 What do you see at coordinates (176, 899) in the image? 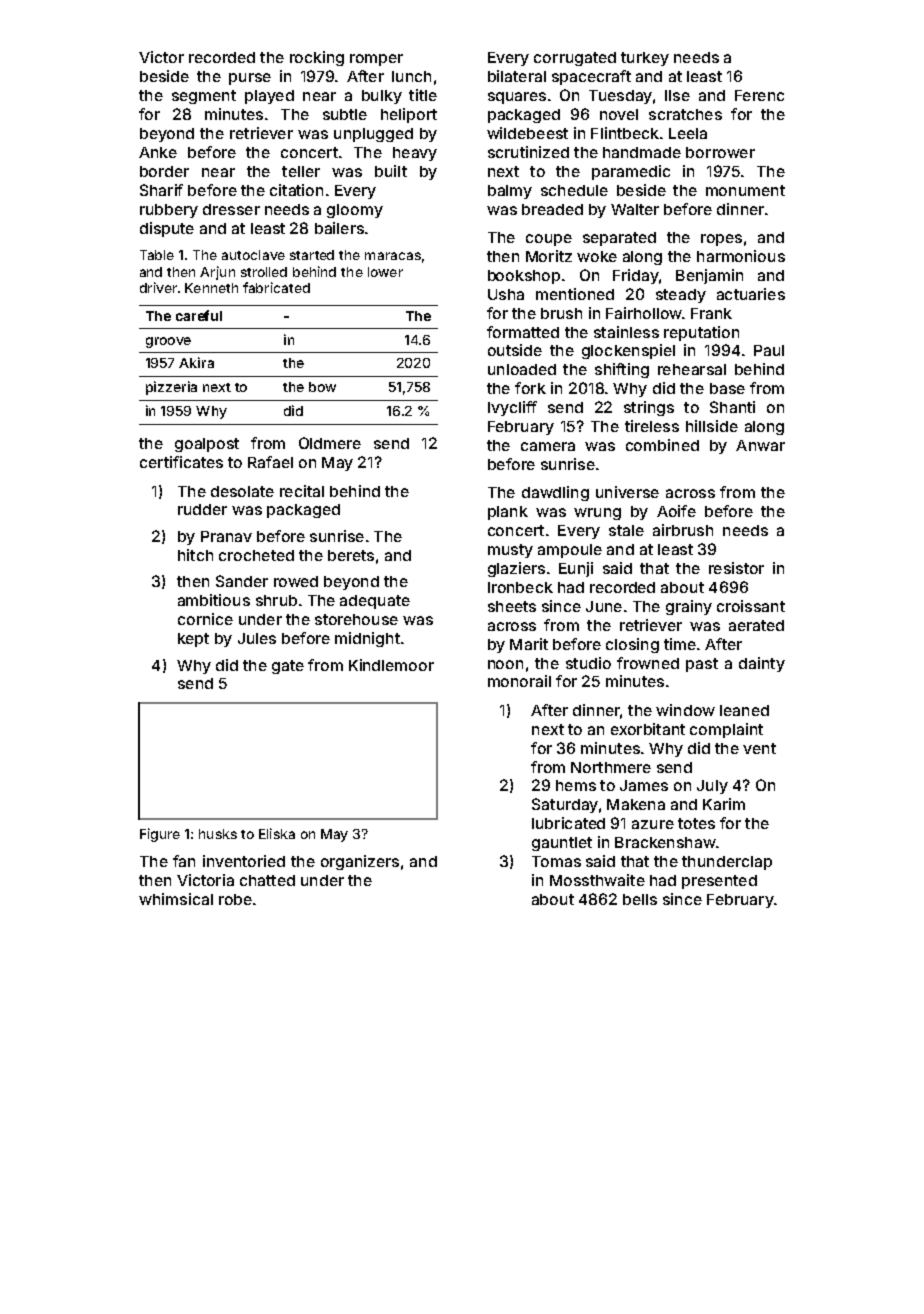
I see `whimsical` at bounding box center [176, 899].
